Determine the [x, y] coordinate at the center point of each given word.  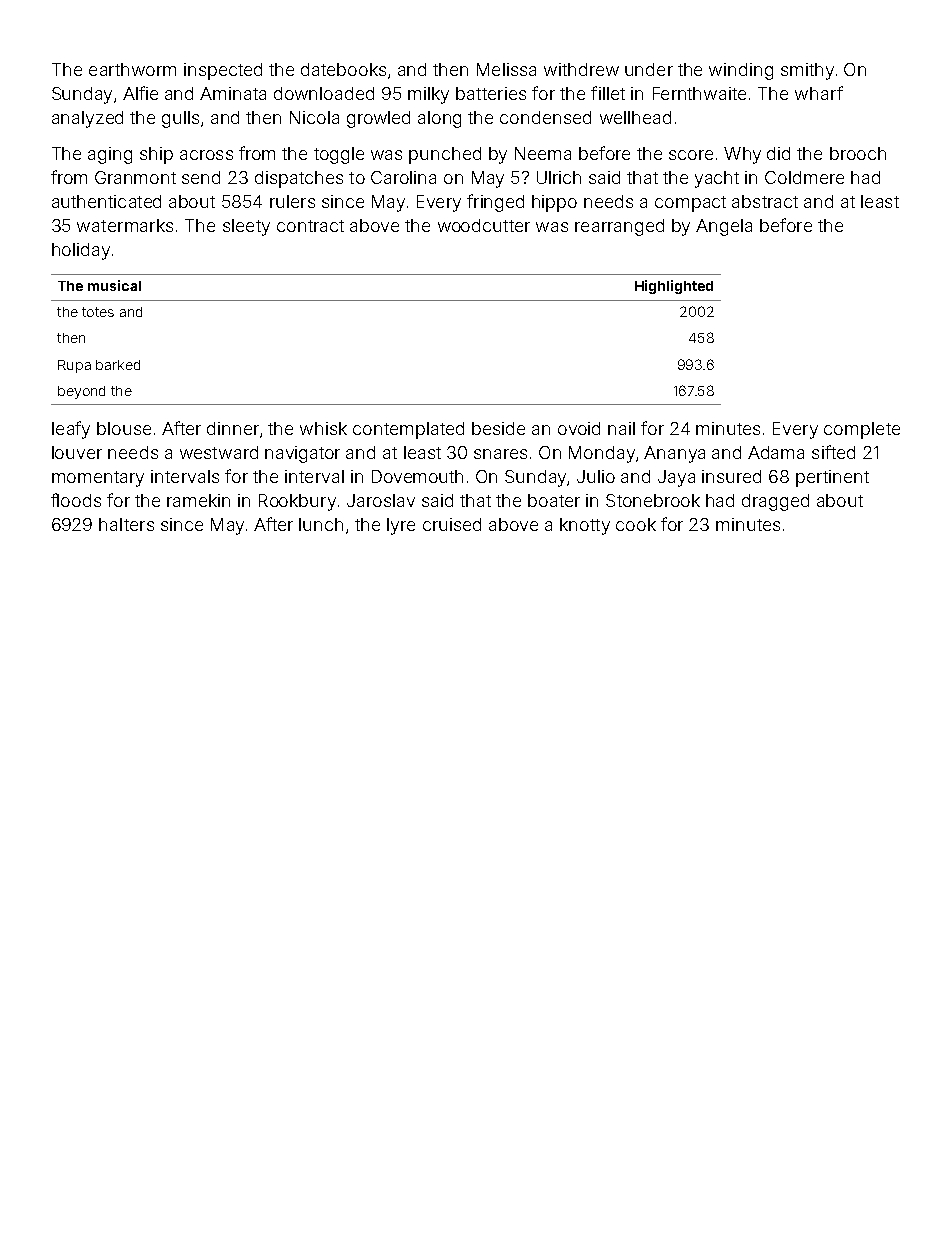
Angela [724, 227]
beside [498, 428]
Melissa [506, 69]
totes [98, 312]
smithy [807, 71]
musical [114, 285]
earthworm [132, 69]
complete [862, 430]
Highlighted [674, 287]
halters [126, 524]
